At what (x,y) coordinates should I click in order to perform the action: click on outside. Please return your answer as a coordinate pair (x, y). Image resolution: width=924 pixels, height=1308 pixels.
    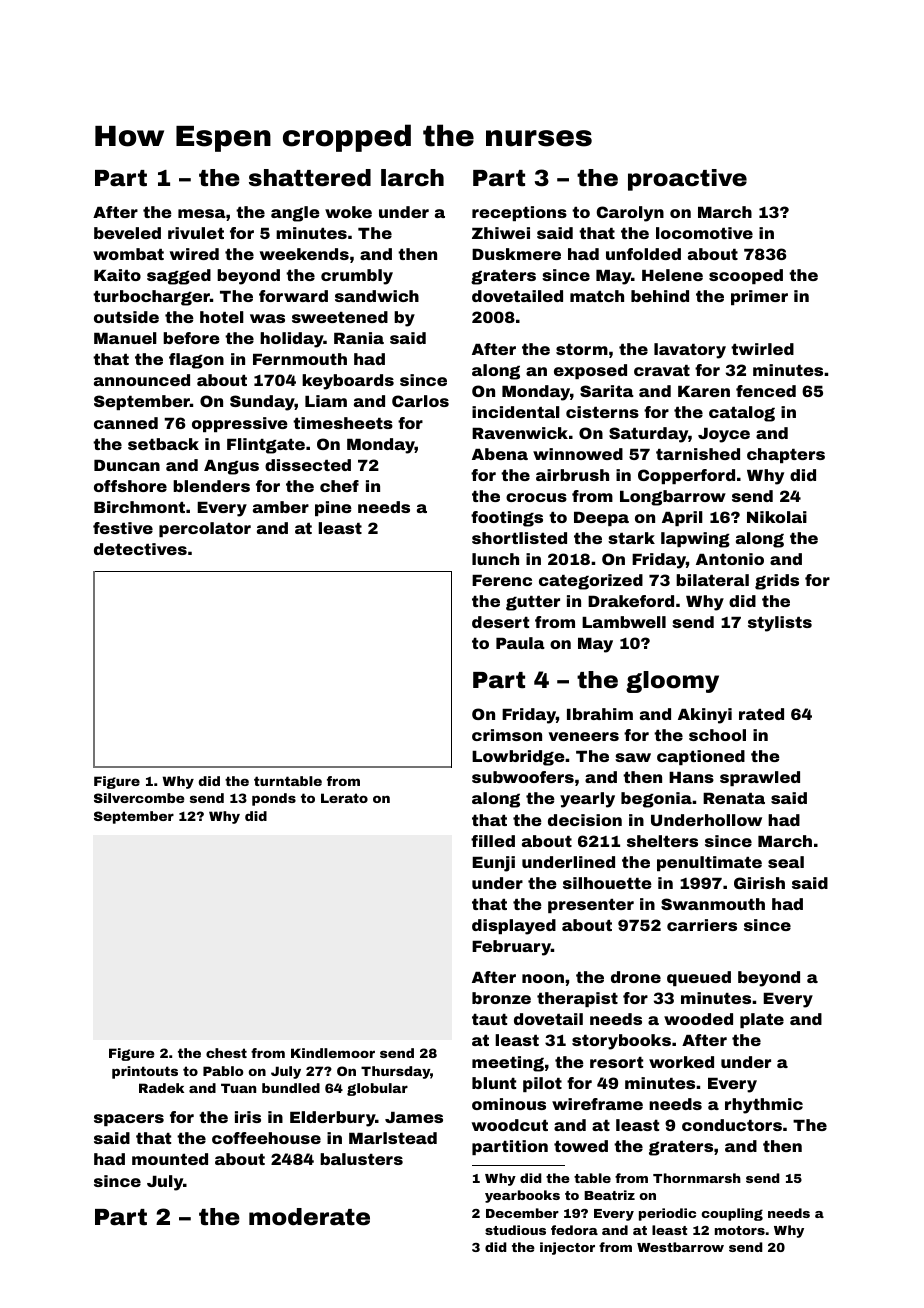
    Looking at the image, I should click on (126, 317).
